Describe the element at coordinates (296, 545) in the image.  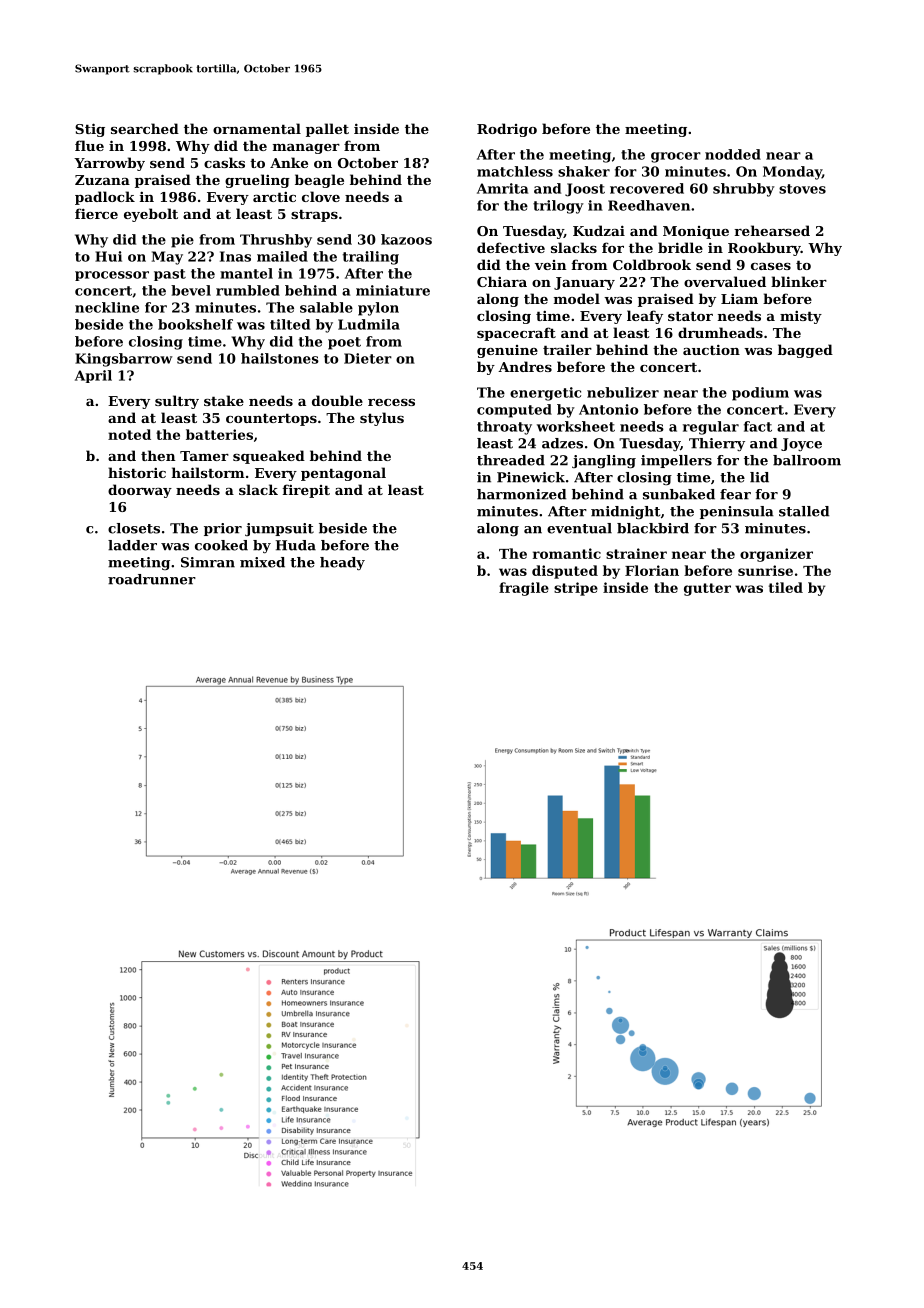
I see `Huda` at that location.
